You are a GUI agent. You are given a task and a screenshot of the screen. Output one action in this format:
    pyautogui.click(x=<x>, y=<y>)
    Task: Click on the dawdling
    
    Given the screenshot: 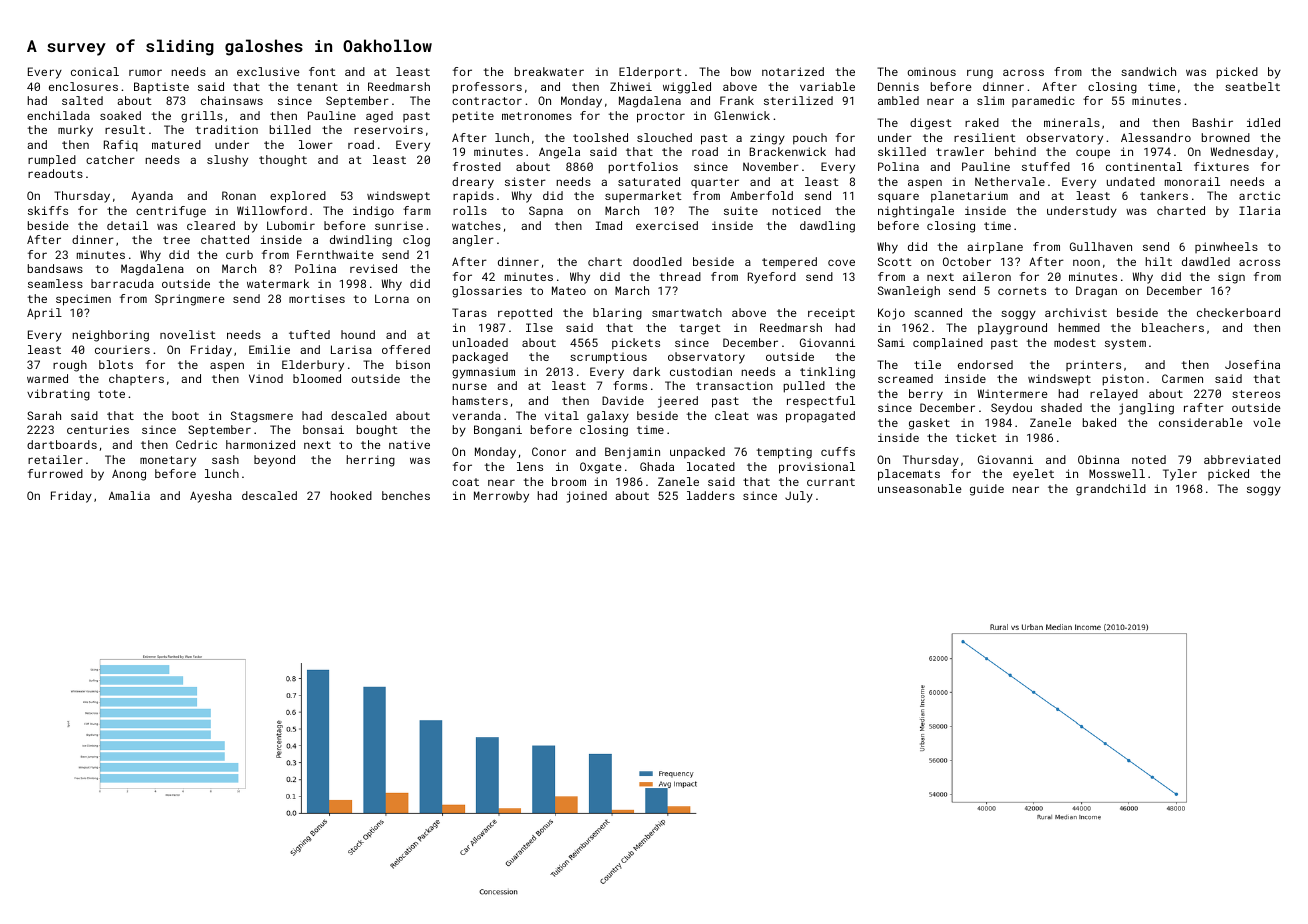 What is the action you would take?
    pyautogui.click(x=827, y=227)
